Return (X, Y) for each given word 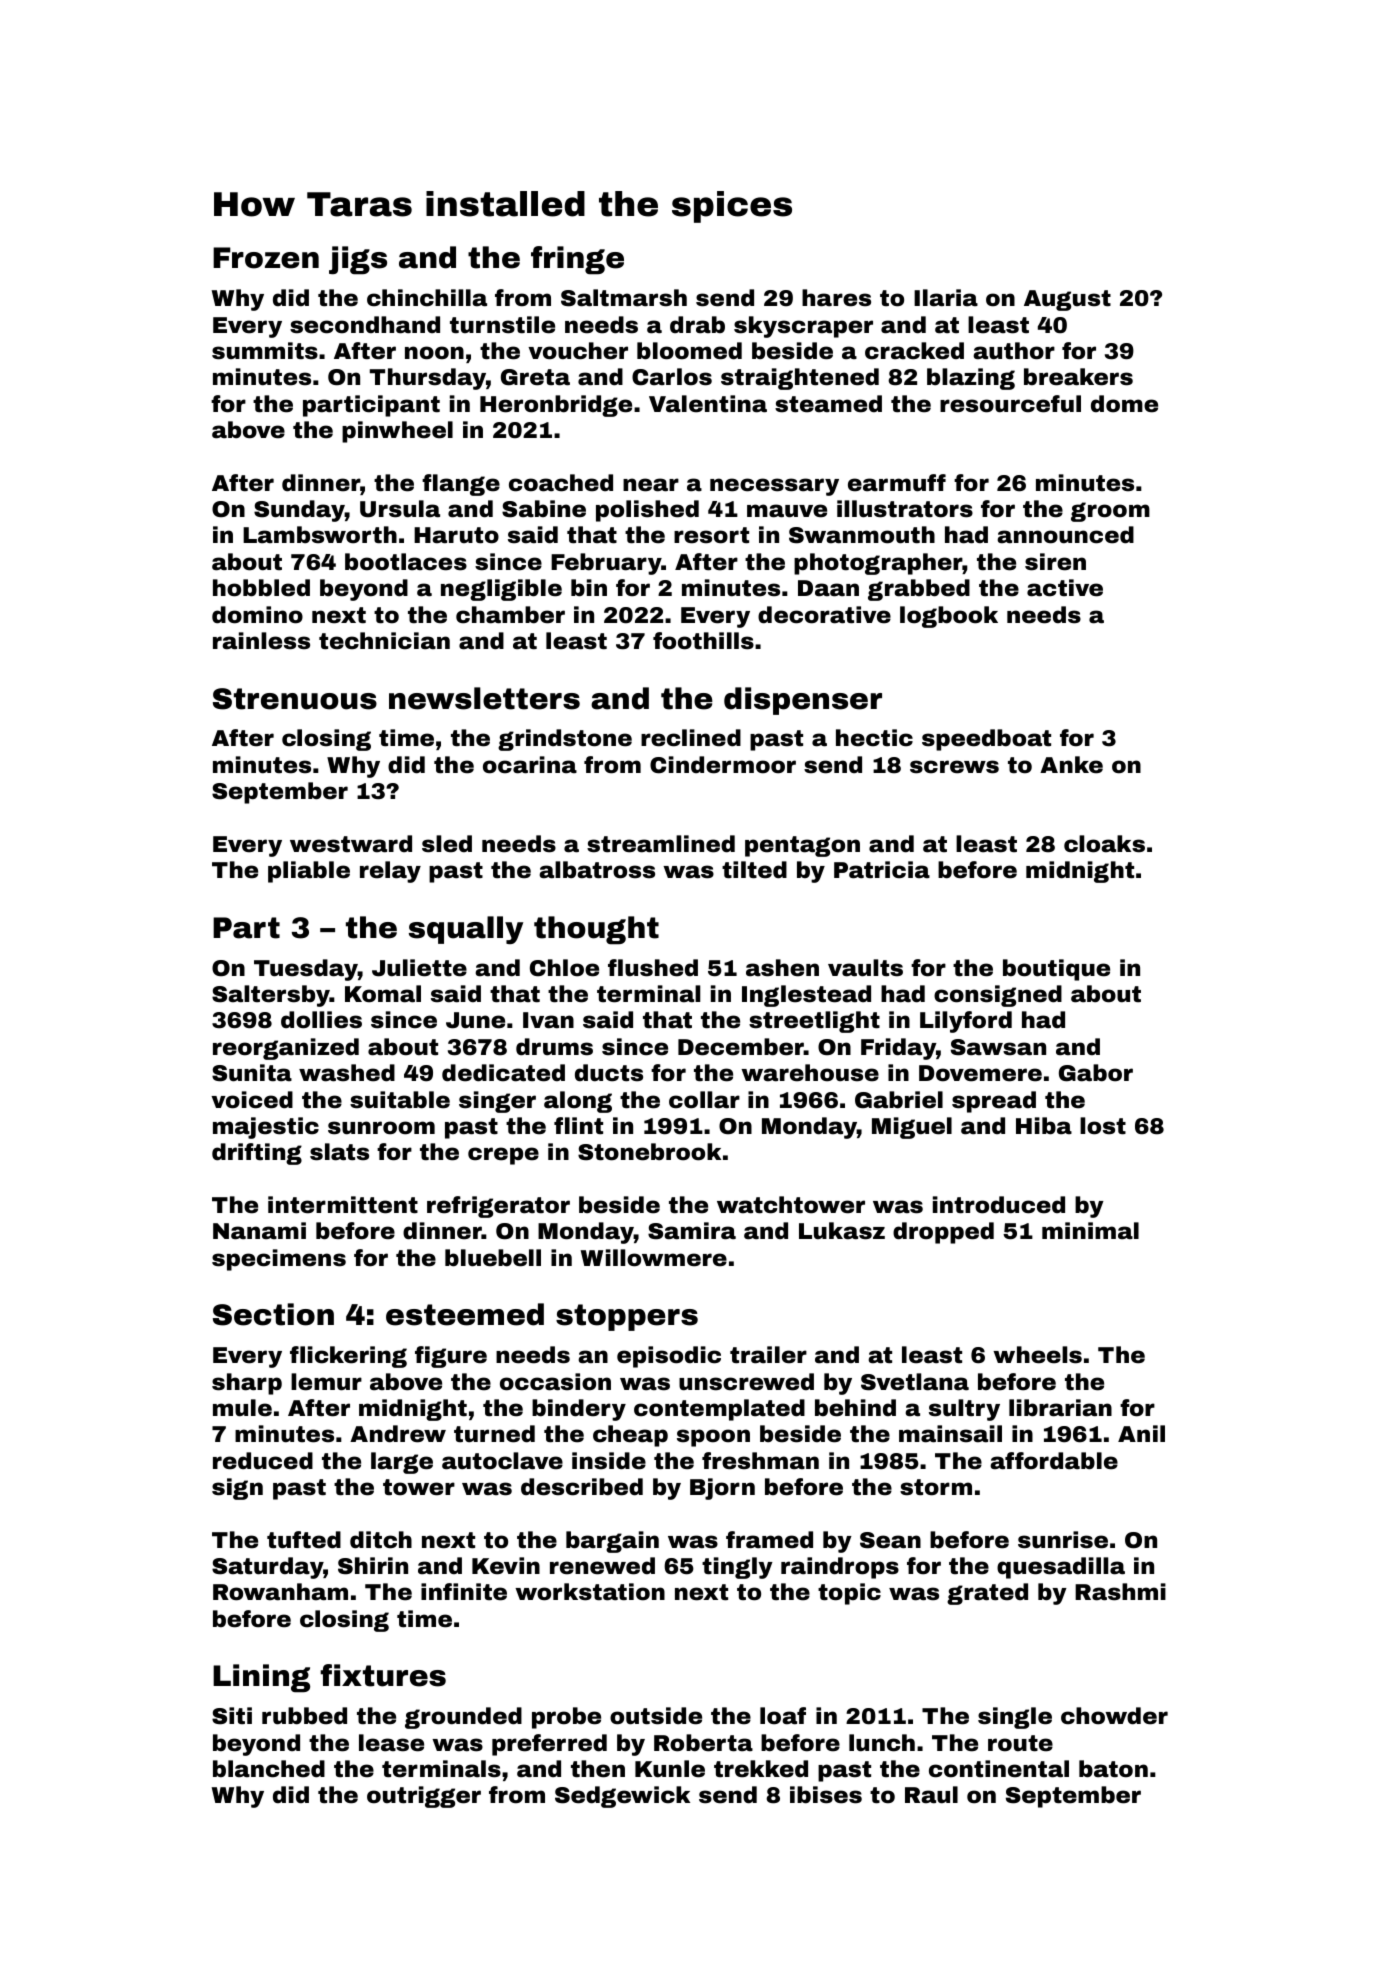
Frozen (266, 258)
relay (390, 872)
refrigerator (498, 1207)
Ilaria (946, 298)
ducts (609, 1073)
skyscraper (803, 327)
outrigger (424, 1797)
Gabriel (899, 1100)
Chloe (564, 968)
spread (994, 1102)
